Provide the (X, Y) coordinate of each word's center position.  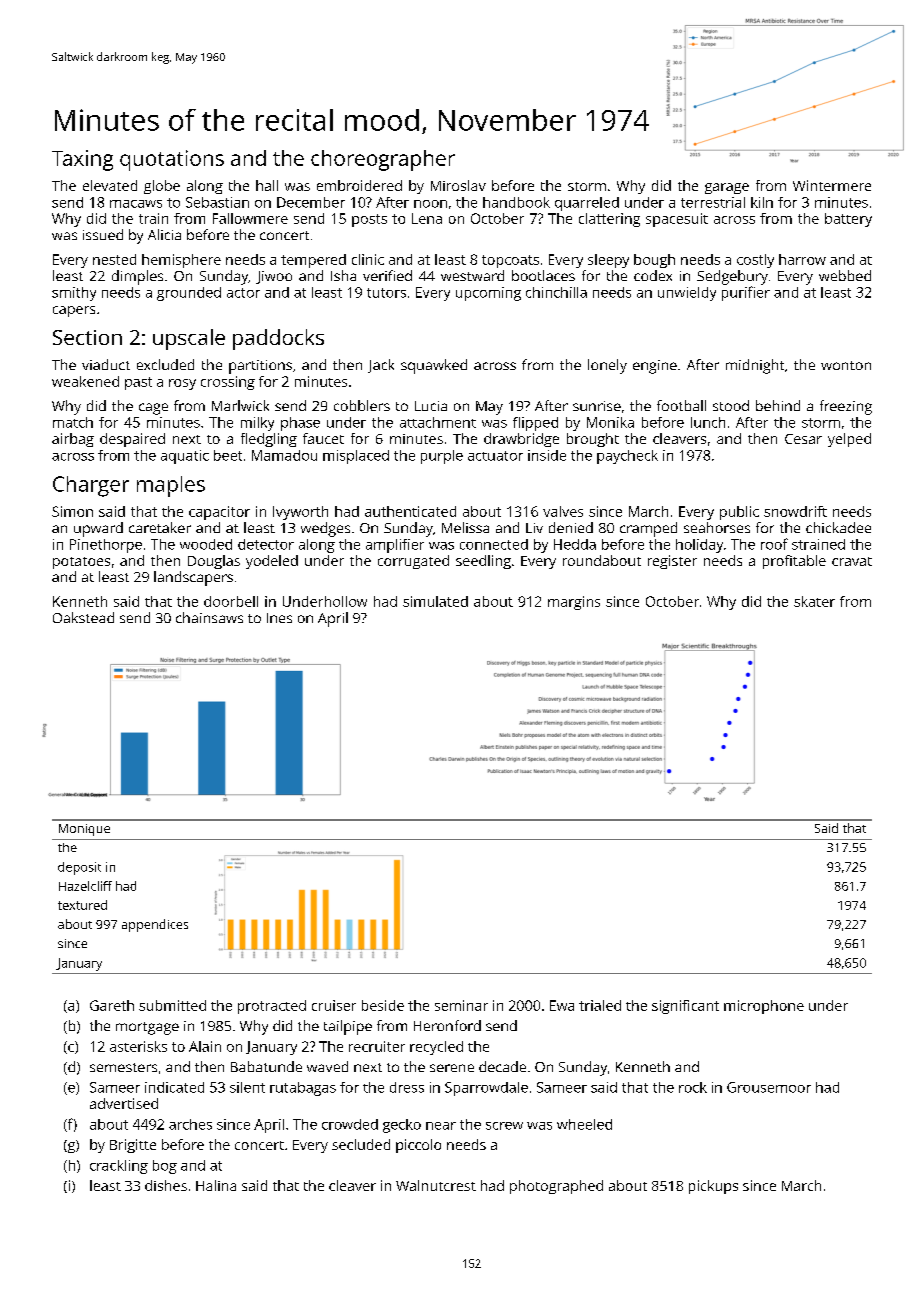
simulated (435, 601)
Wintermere (832, 185)
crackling (119, 1167)
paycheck (627, 457)
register (672, 562)
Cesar (803, 439)
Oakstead (83, 617)
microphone (764, 1007)
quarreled (587, 204)
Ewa (562, 1005)
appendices (155, 925)
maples (171, 486)
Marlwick (240, 405)
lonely (607, 366)
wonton (846, 365)
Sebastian (217, 202)
